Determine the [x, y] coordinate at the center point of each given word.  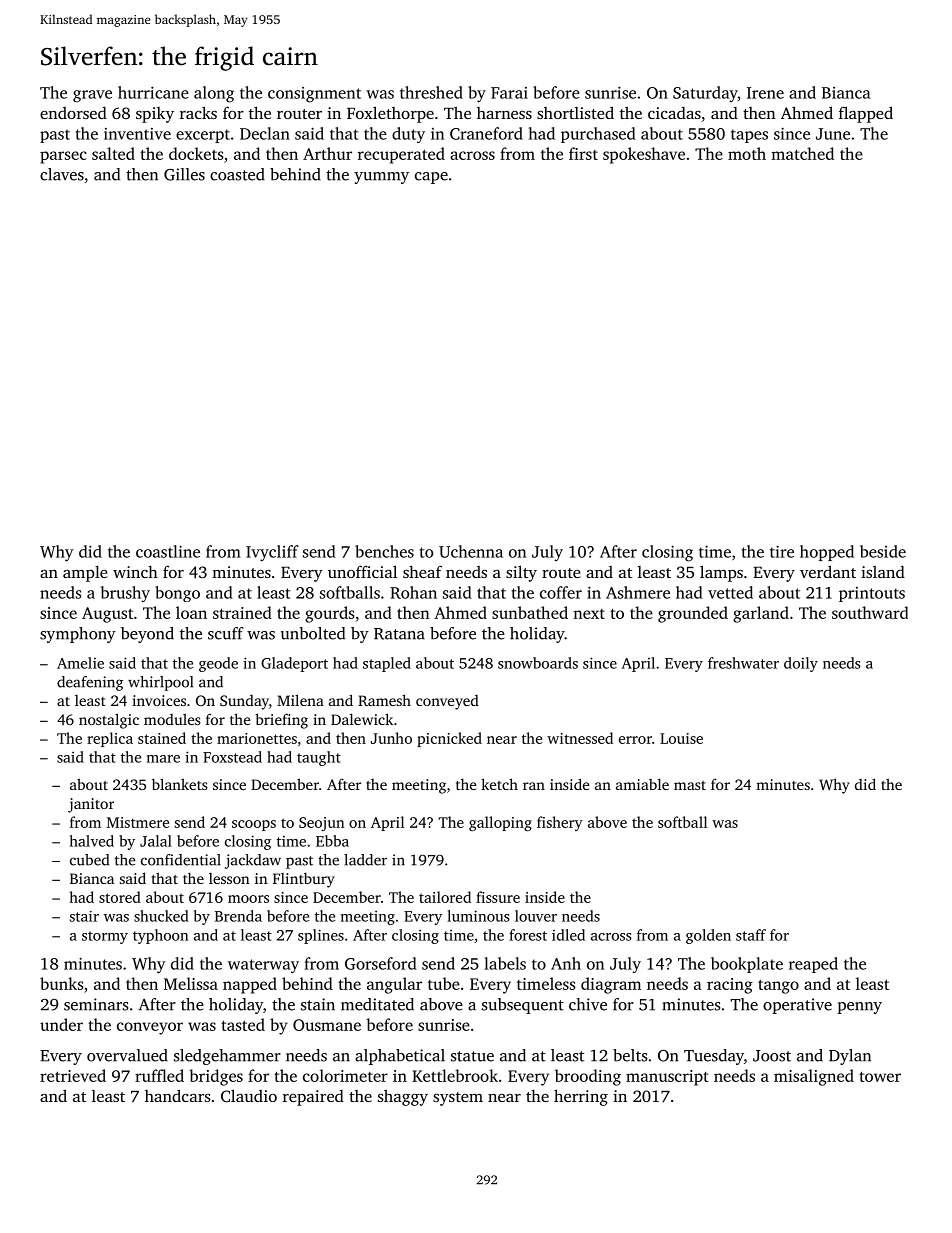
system [458, 1099]
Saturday [705, 94]
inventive [137, 134]
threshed [431, 92]
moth [747, 153]
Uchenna [471, 551]
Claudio [249, 1095]
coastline [168, 551]
